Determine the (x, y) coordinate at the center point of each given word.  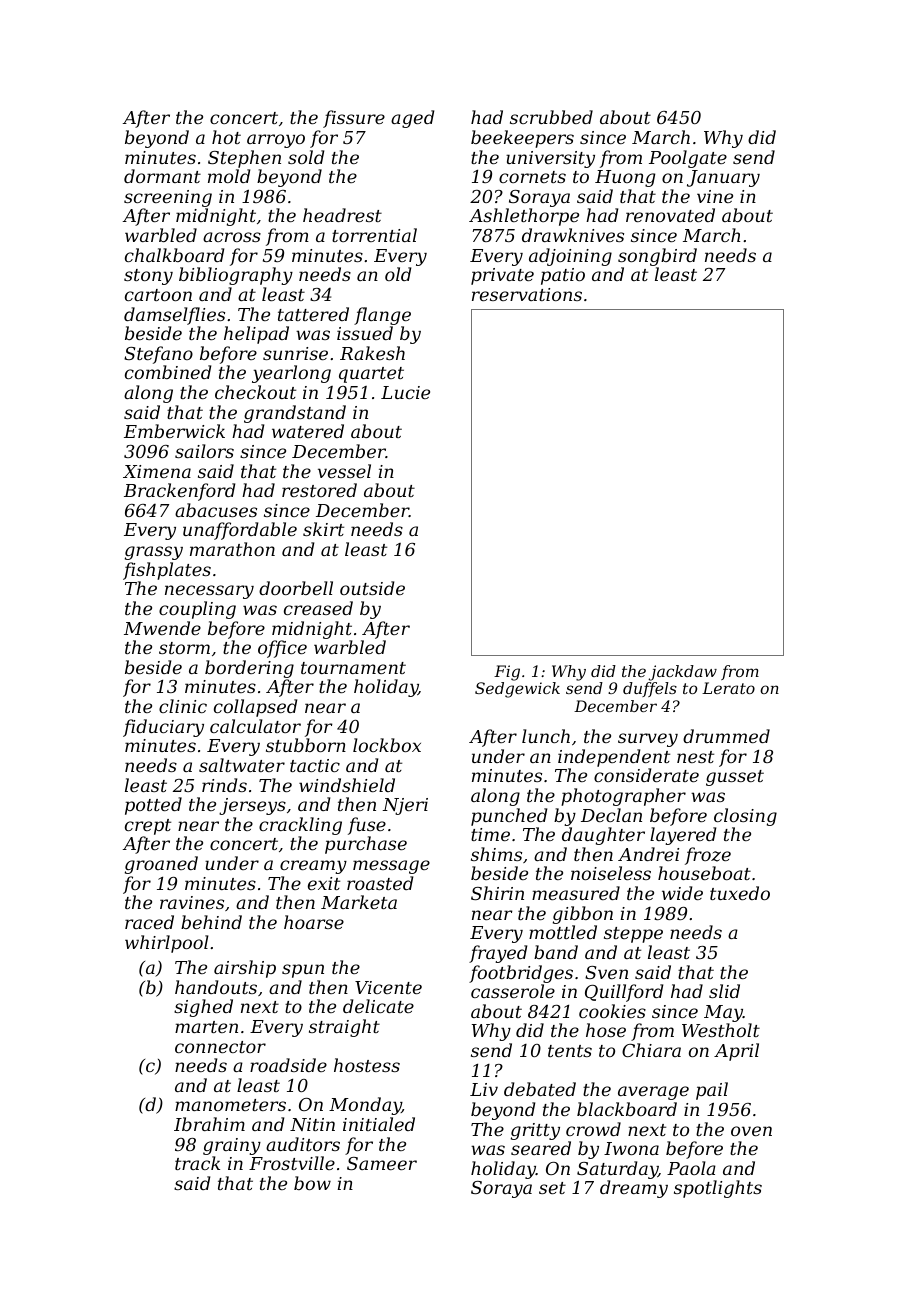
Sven (606, 972)
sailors (204, 451)
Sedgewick (517, 690)
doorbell (296, 588)
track (197, 1163)
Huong (625, 178)
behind (211, 922)
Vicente (388, 987)
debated (540, 1089)
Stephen (244, 159)
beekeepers (522, 139)
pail (712, 1091)
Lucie (405, 392)
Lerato (728, 688)
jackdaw (682, 673)
